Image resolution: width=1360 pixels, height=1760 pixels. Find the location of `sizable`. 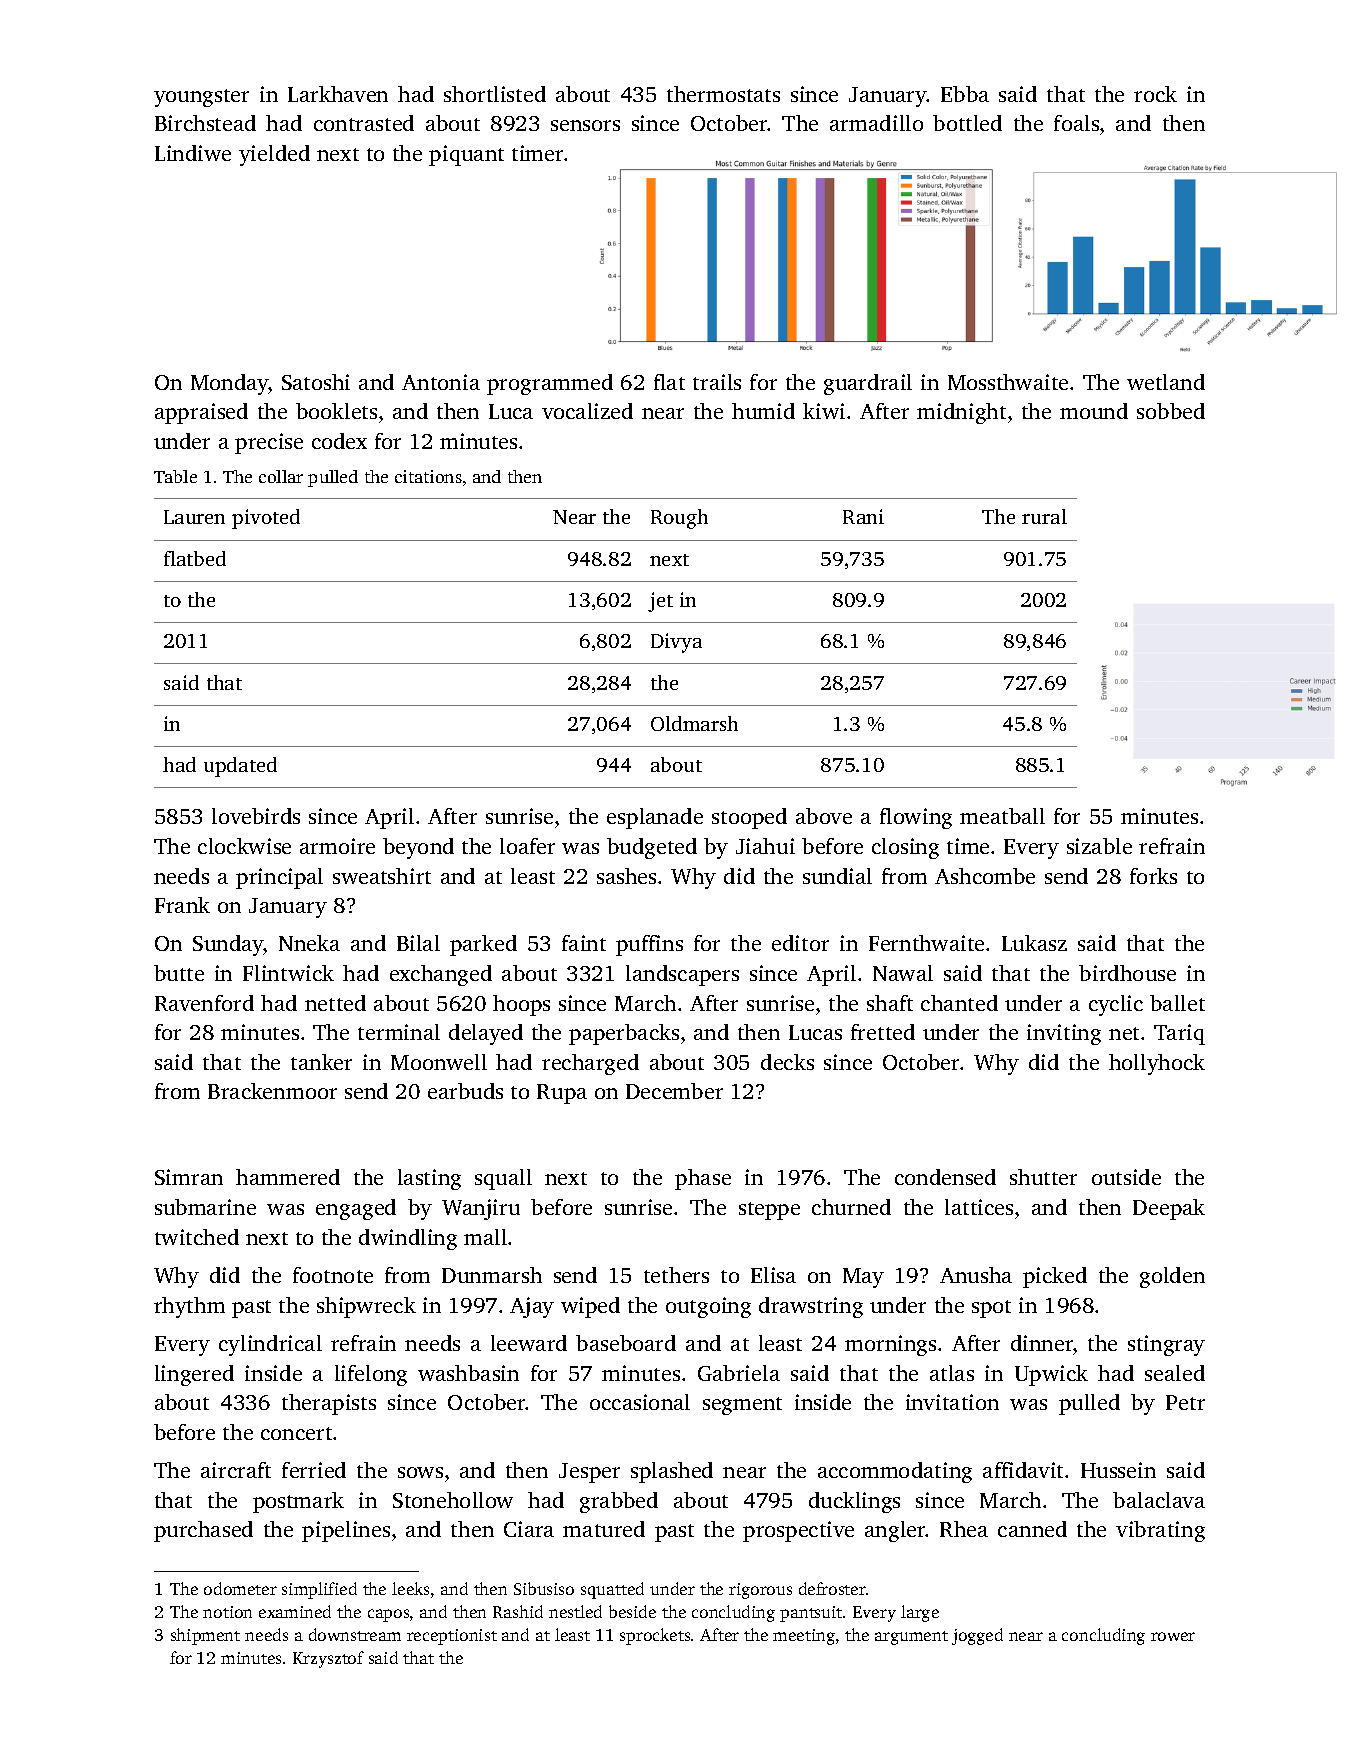

sizable is located at coordinates (1099, 846).
